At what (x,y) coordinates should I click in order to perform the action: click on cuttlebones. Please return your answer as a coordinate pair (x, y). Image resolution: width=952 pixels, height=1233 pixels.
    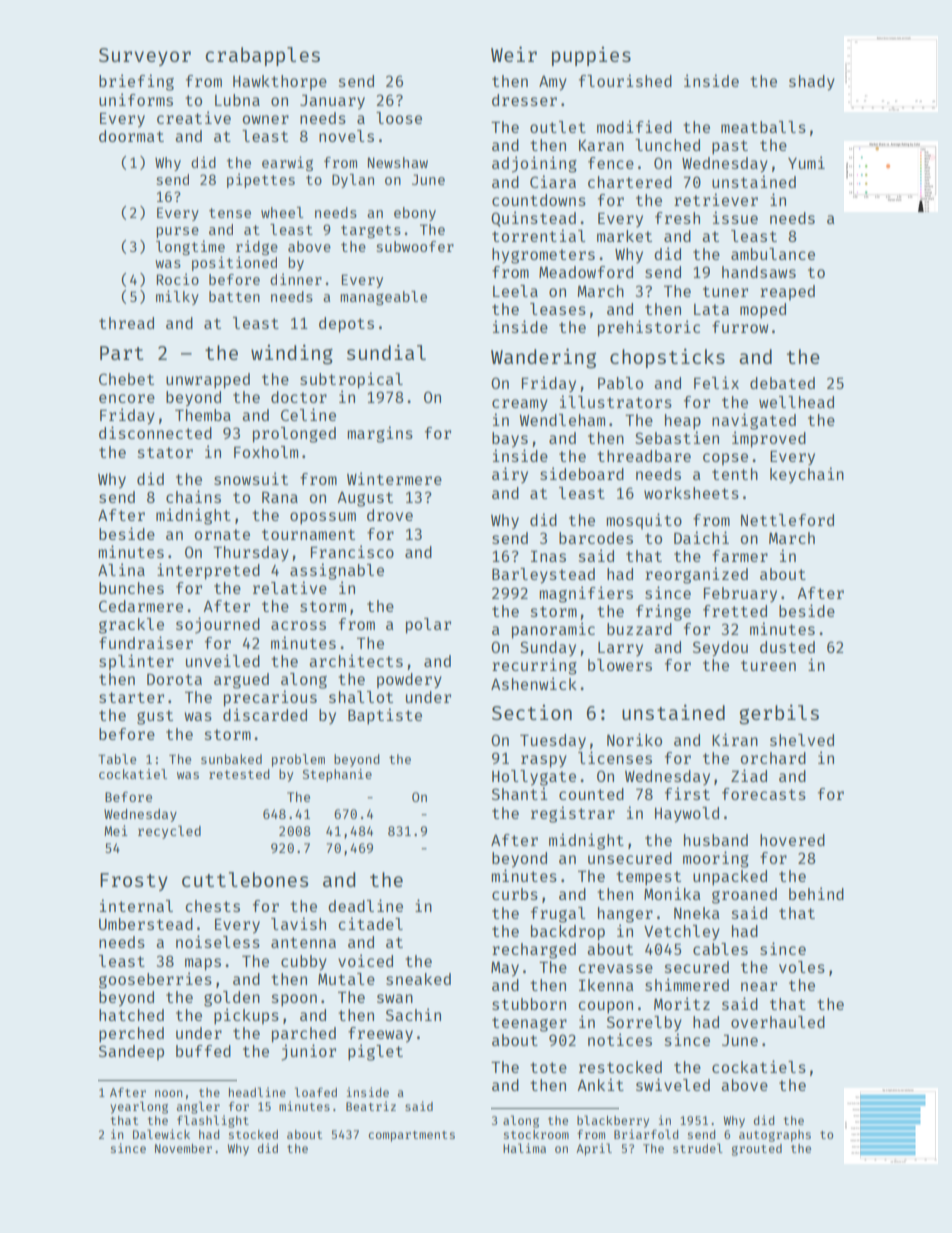
    Looking at the image, I should click on (245, 879).
